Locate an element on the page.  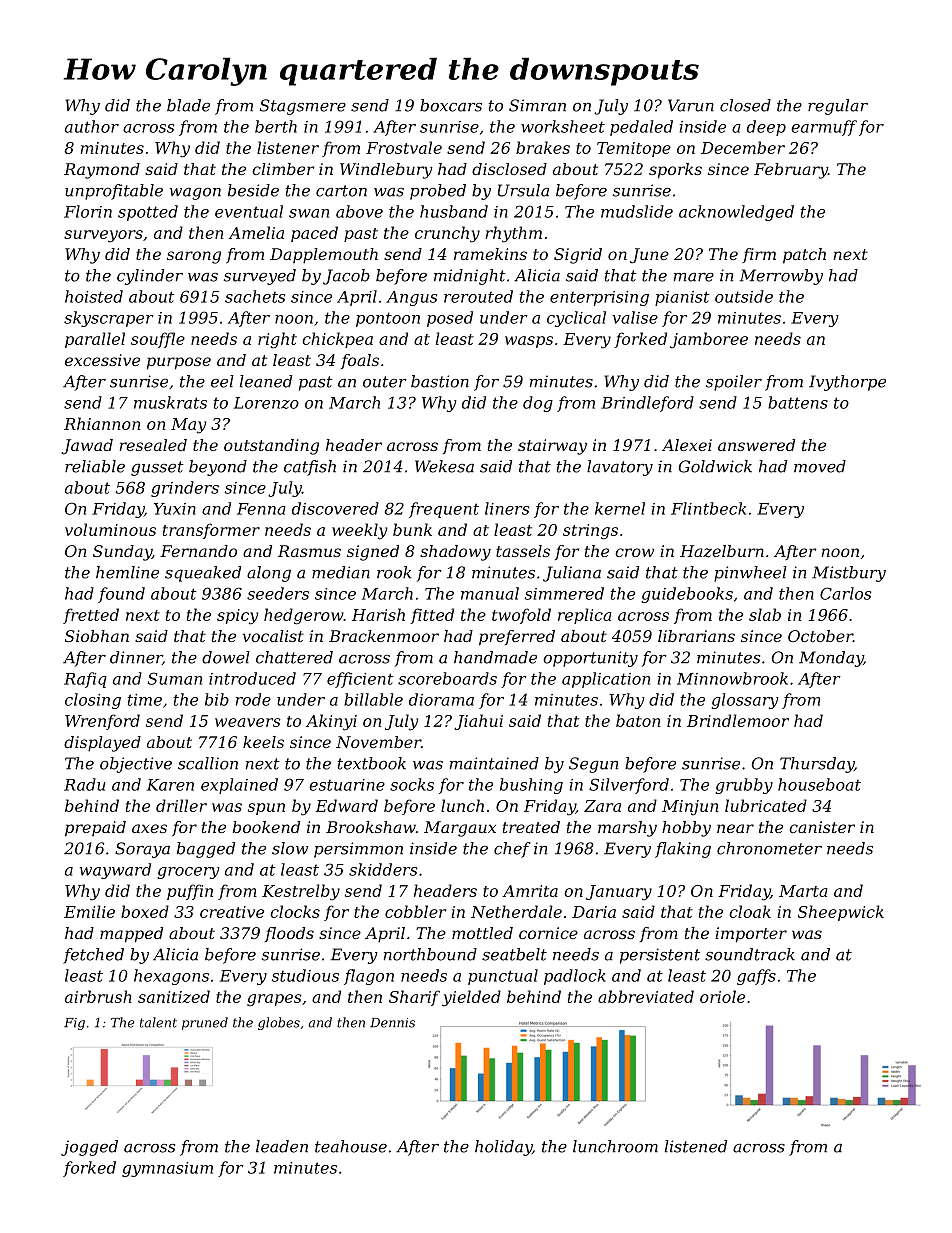
deep is located at coordinates (766, 128).
